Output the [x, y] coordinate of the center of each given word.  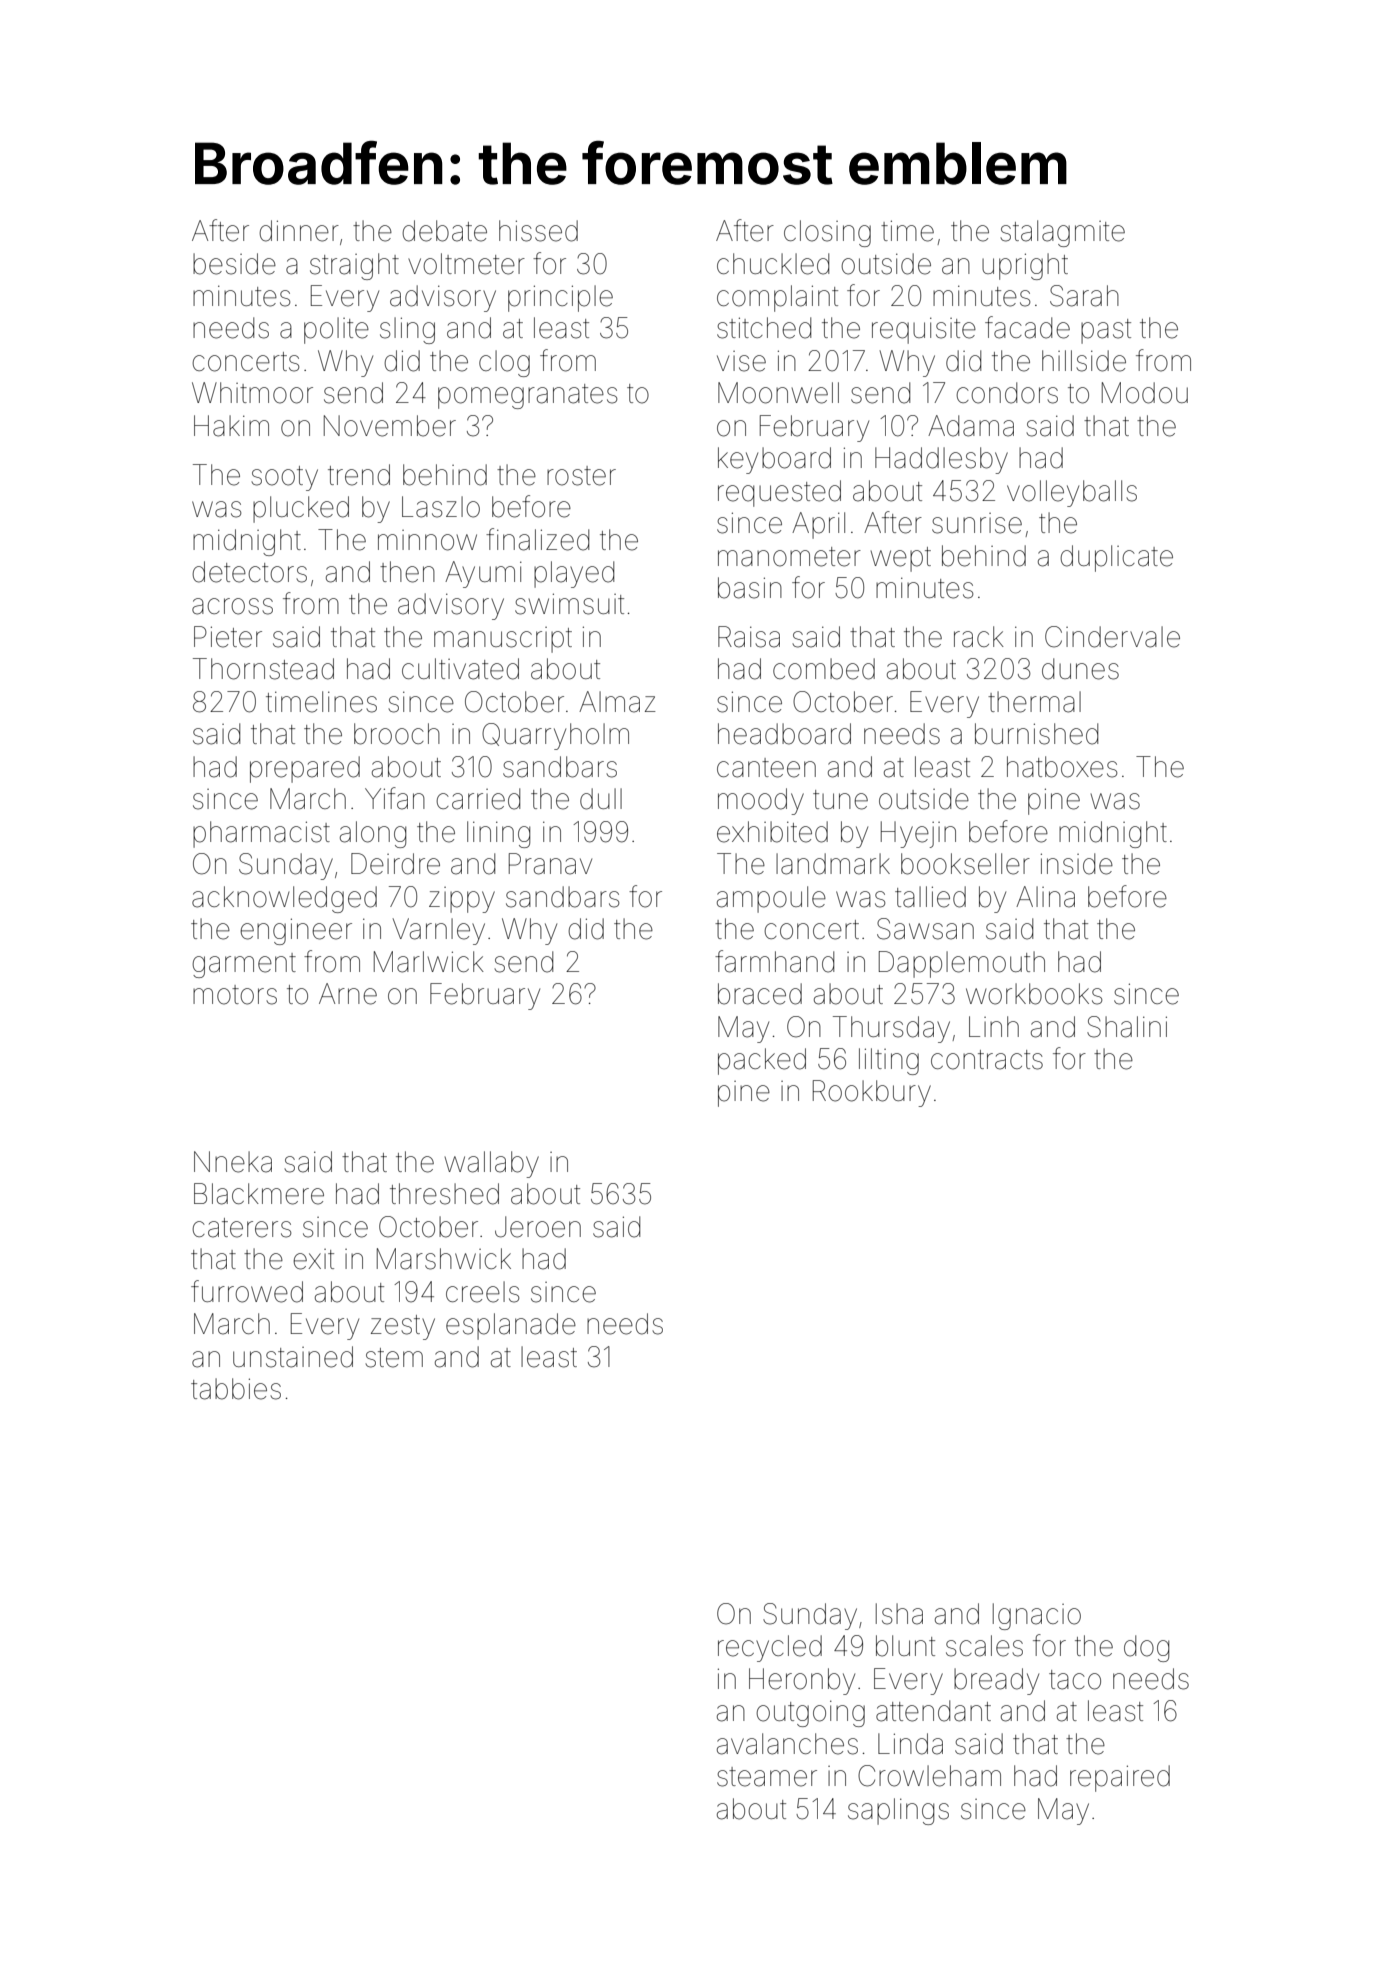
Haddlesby [941, 460]
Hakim [231, 426]
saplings [898, 1811]
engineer [296, 931]
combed [824, 669]
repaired [1120, 1778]
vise [741, 361]
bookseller [965, 864]
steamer [767, 1777]
